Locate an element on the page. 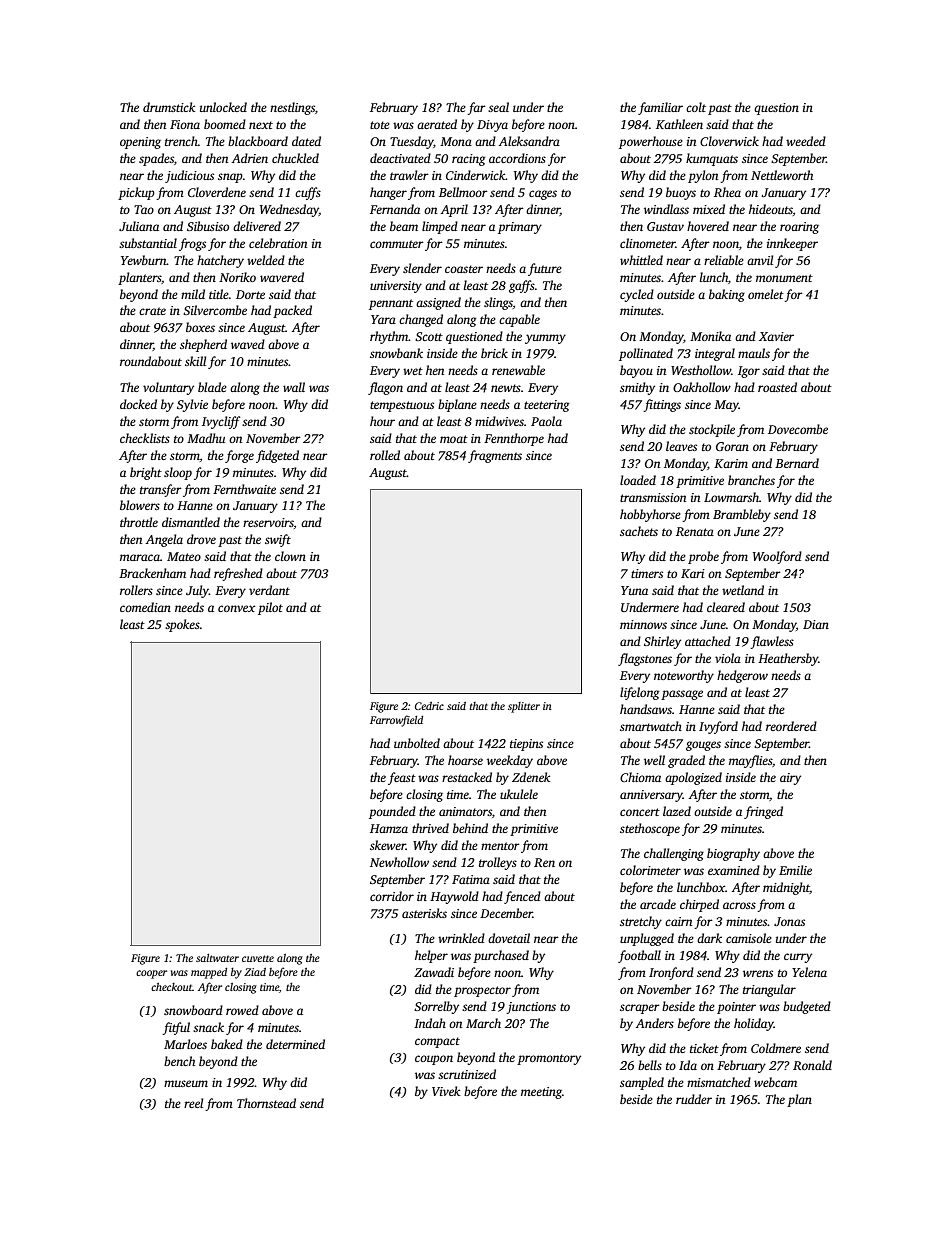 This document has width=952, height=1233. judicious is located at coordinates (189, 176).
